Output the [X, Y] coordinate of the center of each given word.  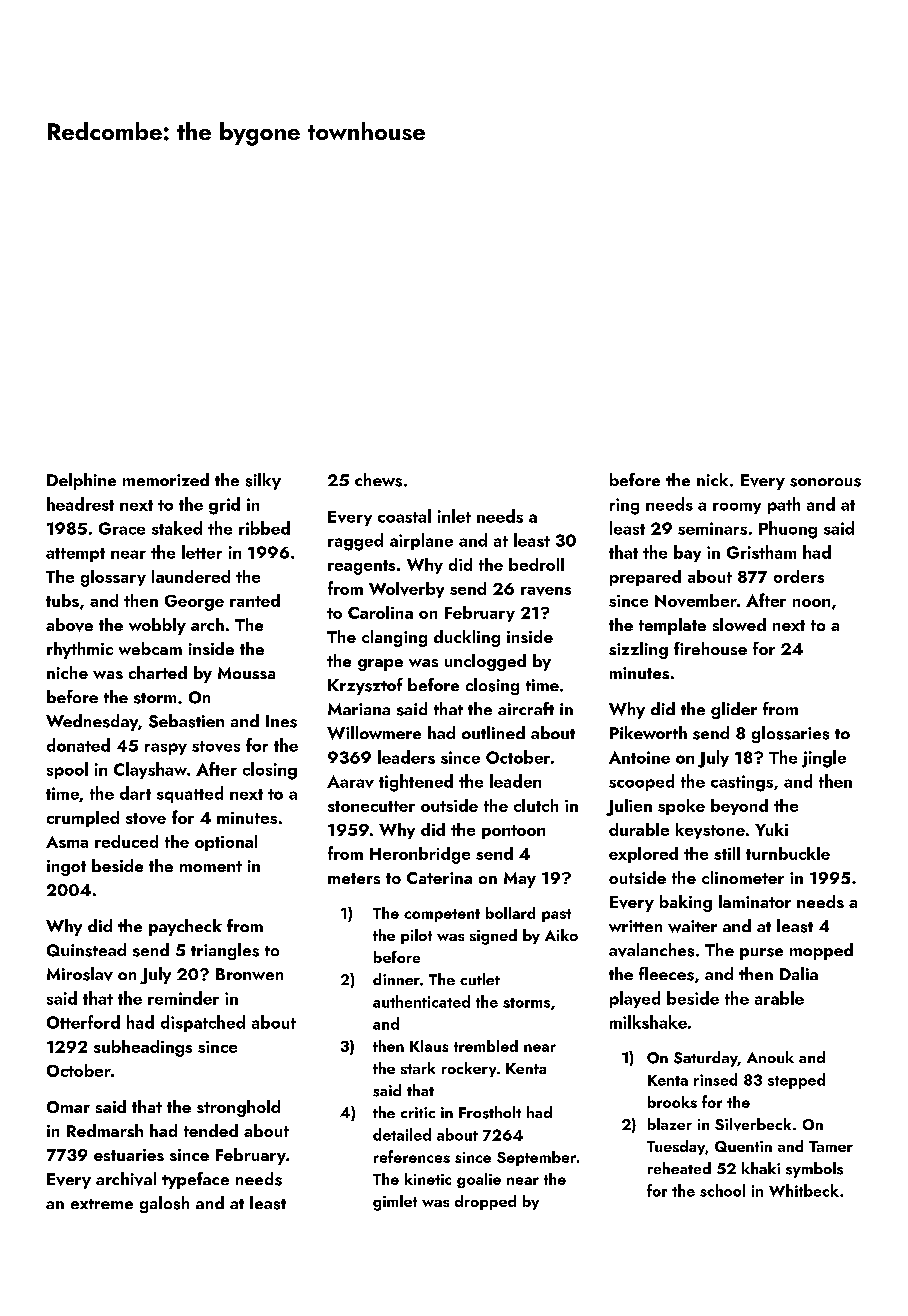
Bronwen [249, 974]
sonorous [825, 482]
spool [67, 770]
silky [263, 481]
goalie [479, 1180]
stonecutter [371, 806]
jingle [824, 759]
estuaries [129, 1155]
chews [378, 480]
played [635, 999]
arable [779, 998]
